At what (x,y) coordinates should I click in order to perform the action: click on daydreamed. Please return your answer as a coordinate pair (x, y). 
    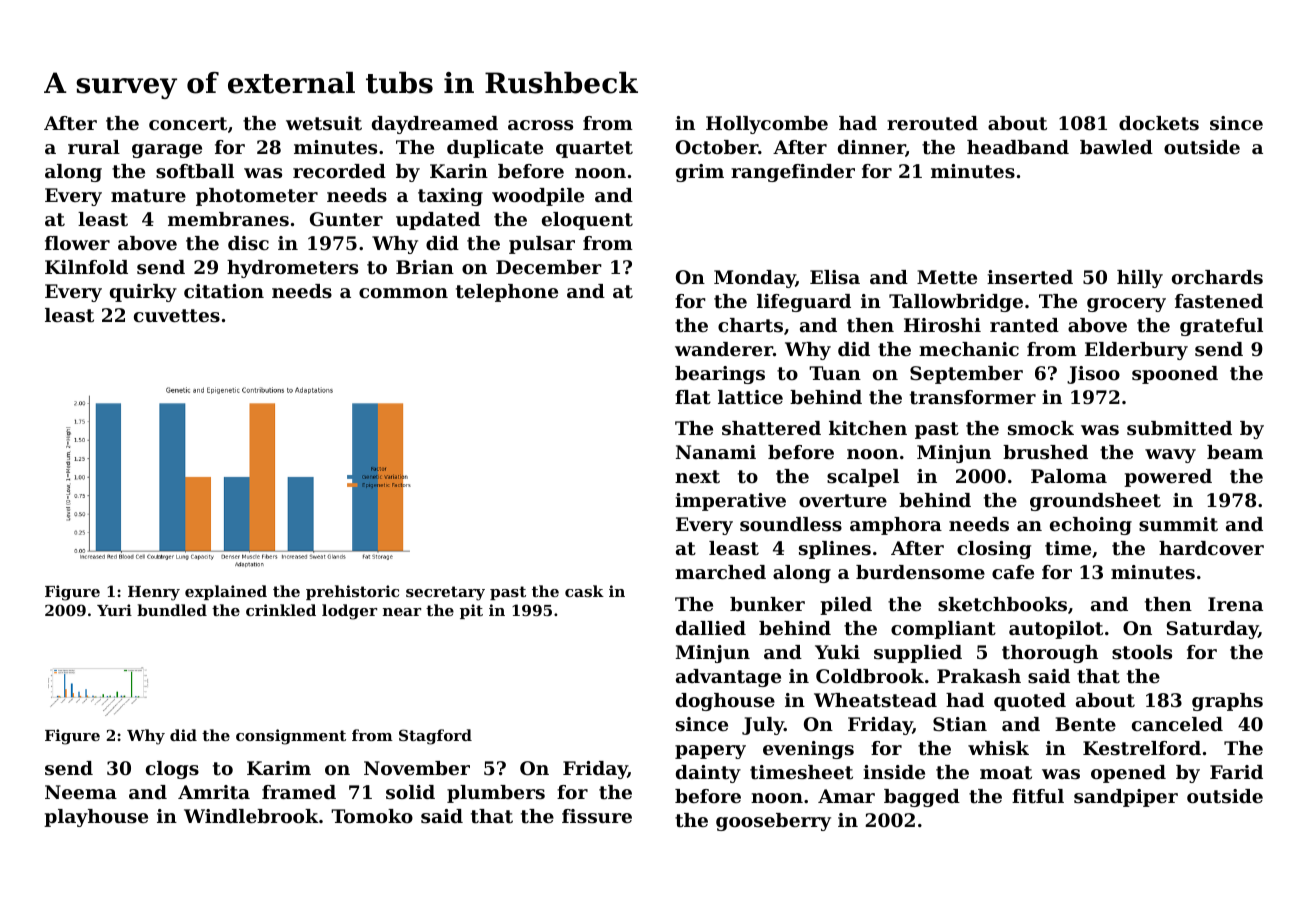
    Looking at the image, I should click on (435, 125).
